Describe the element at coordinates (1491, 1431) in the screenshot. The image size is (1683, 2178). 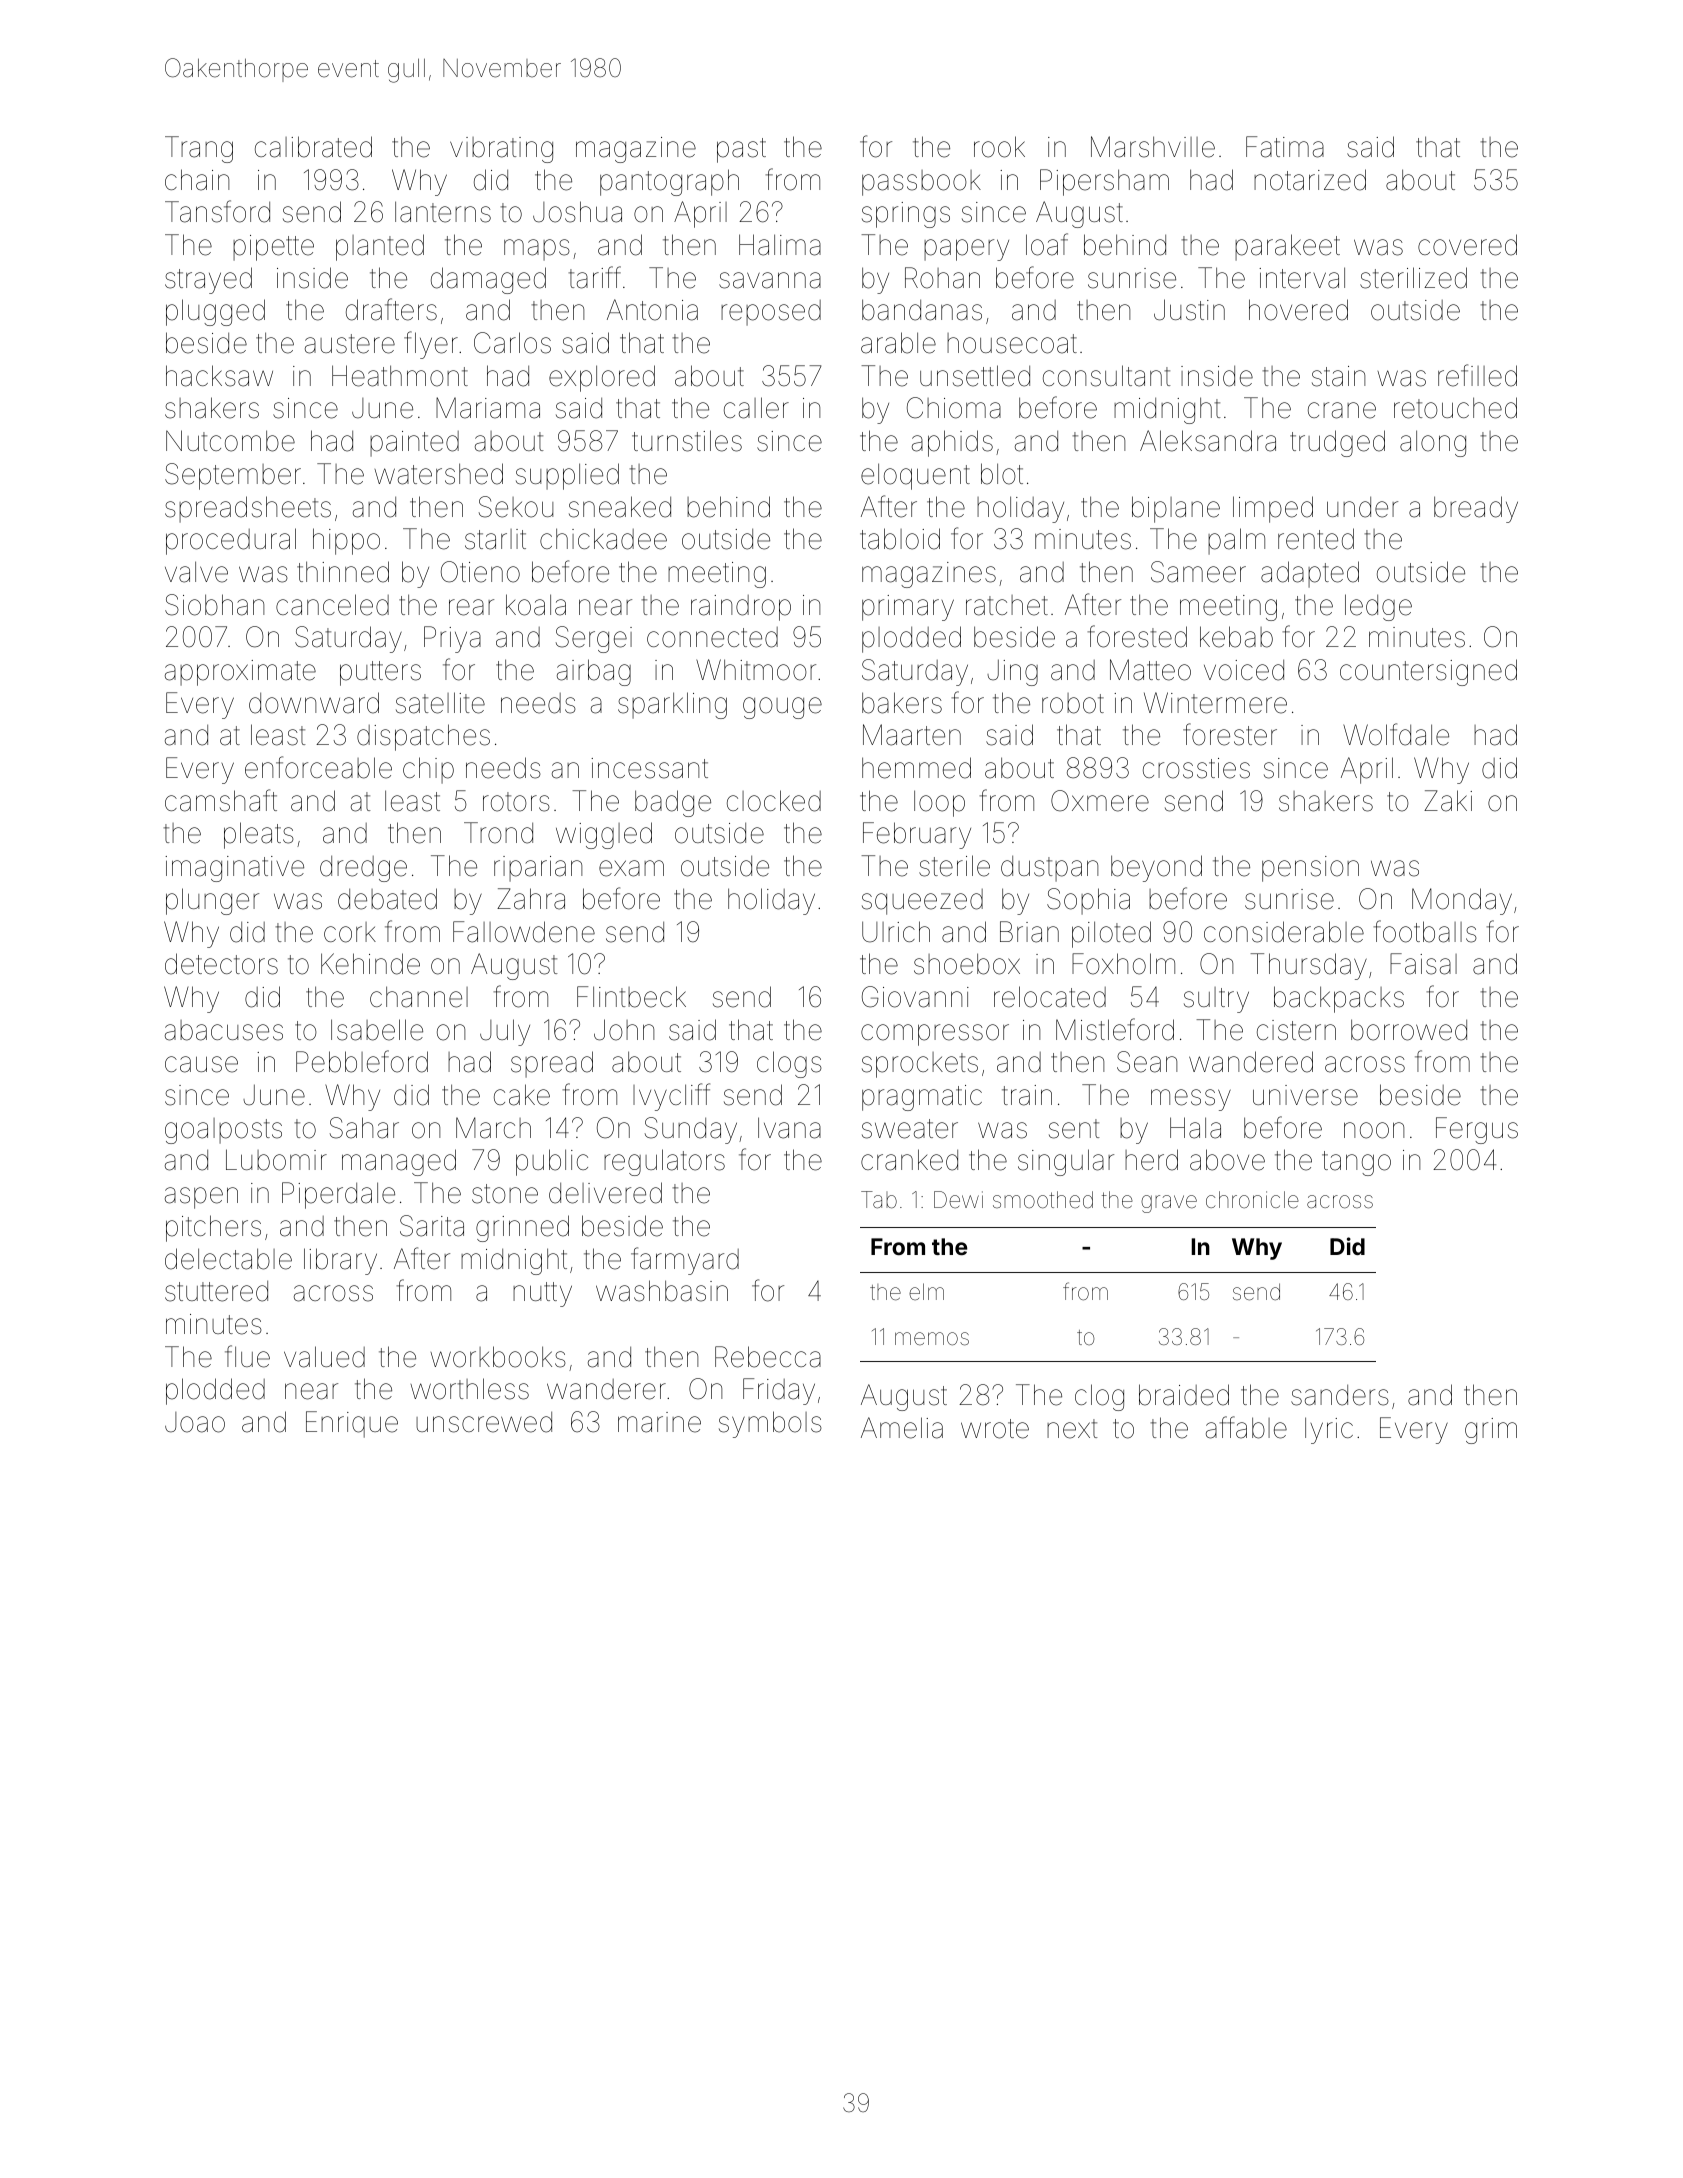
I see `grim` at that location.
